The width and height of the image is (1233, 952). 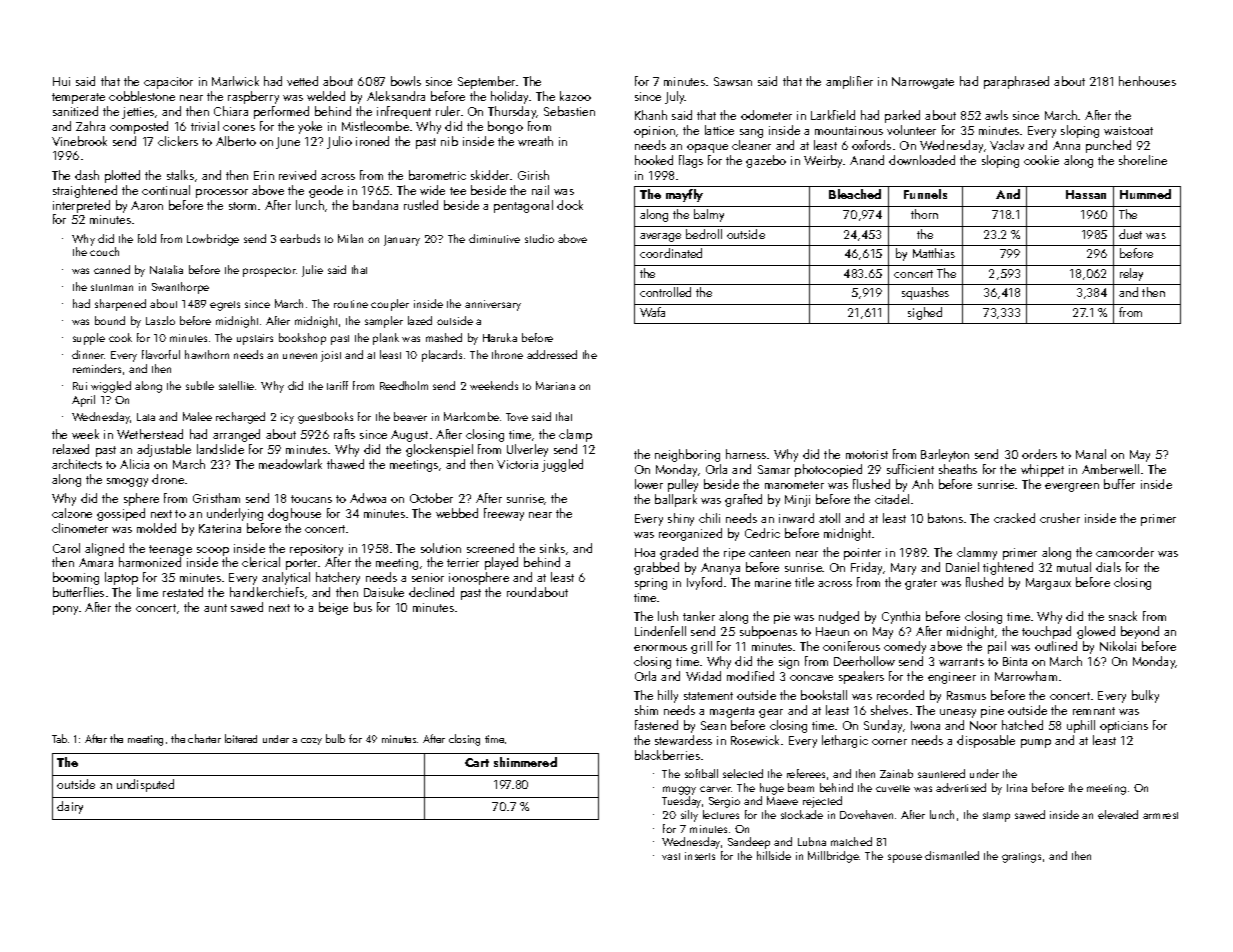 What do you see at coordinates (649, 484) in the image?
I see `lower` at bounding box center [649, 484].
